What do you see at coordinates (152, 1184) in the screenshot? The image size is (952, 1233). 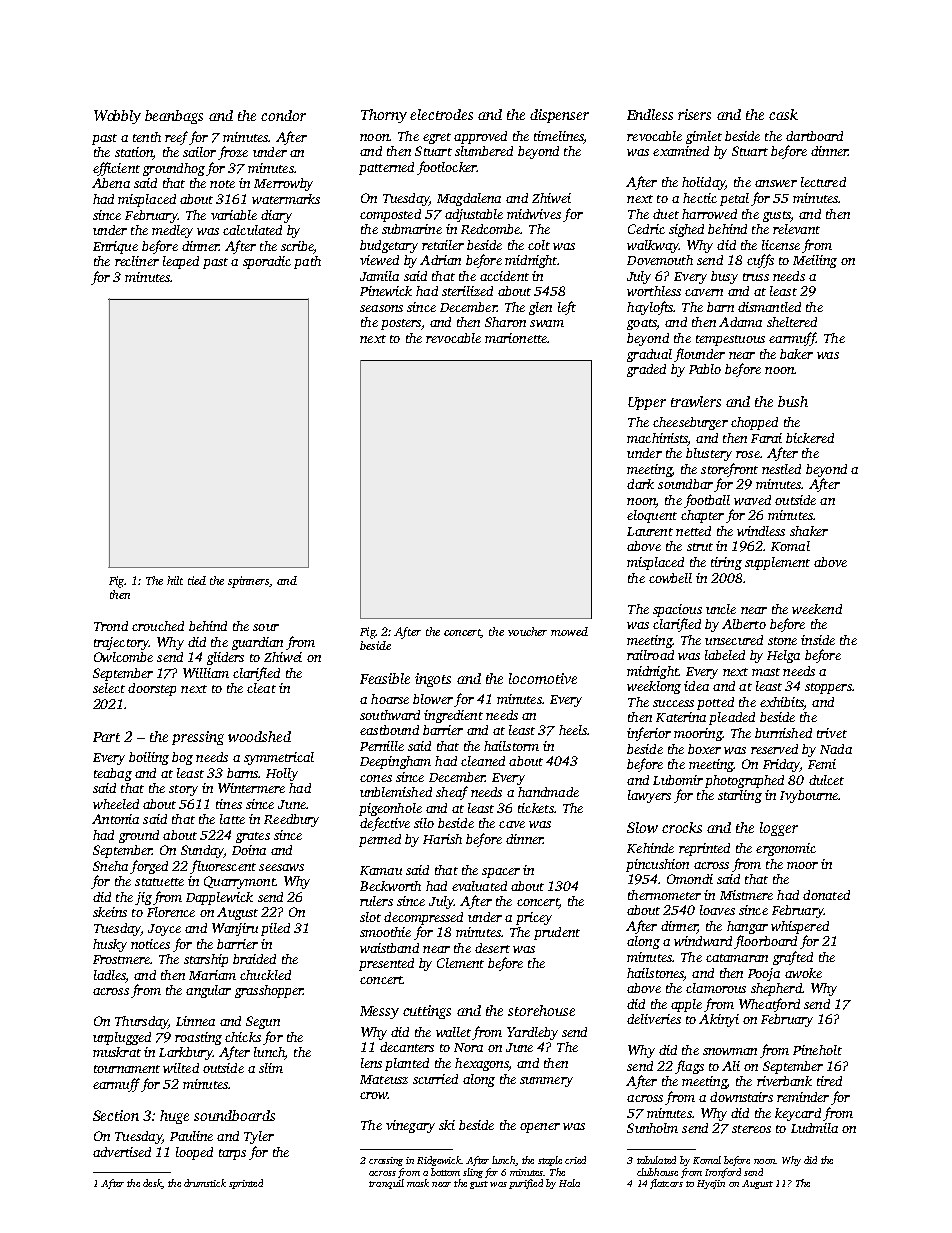 I see `desk` at bounding box center [152, 1184].
